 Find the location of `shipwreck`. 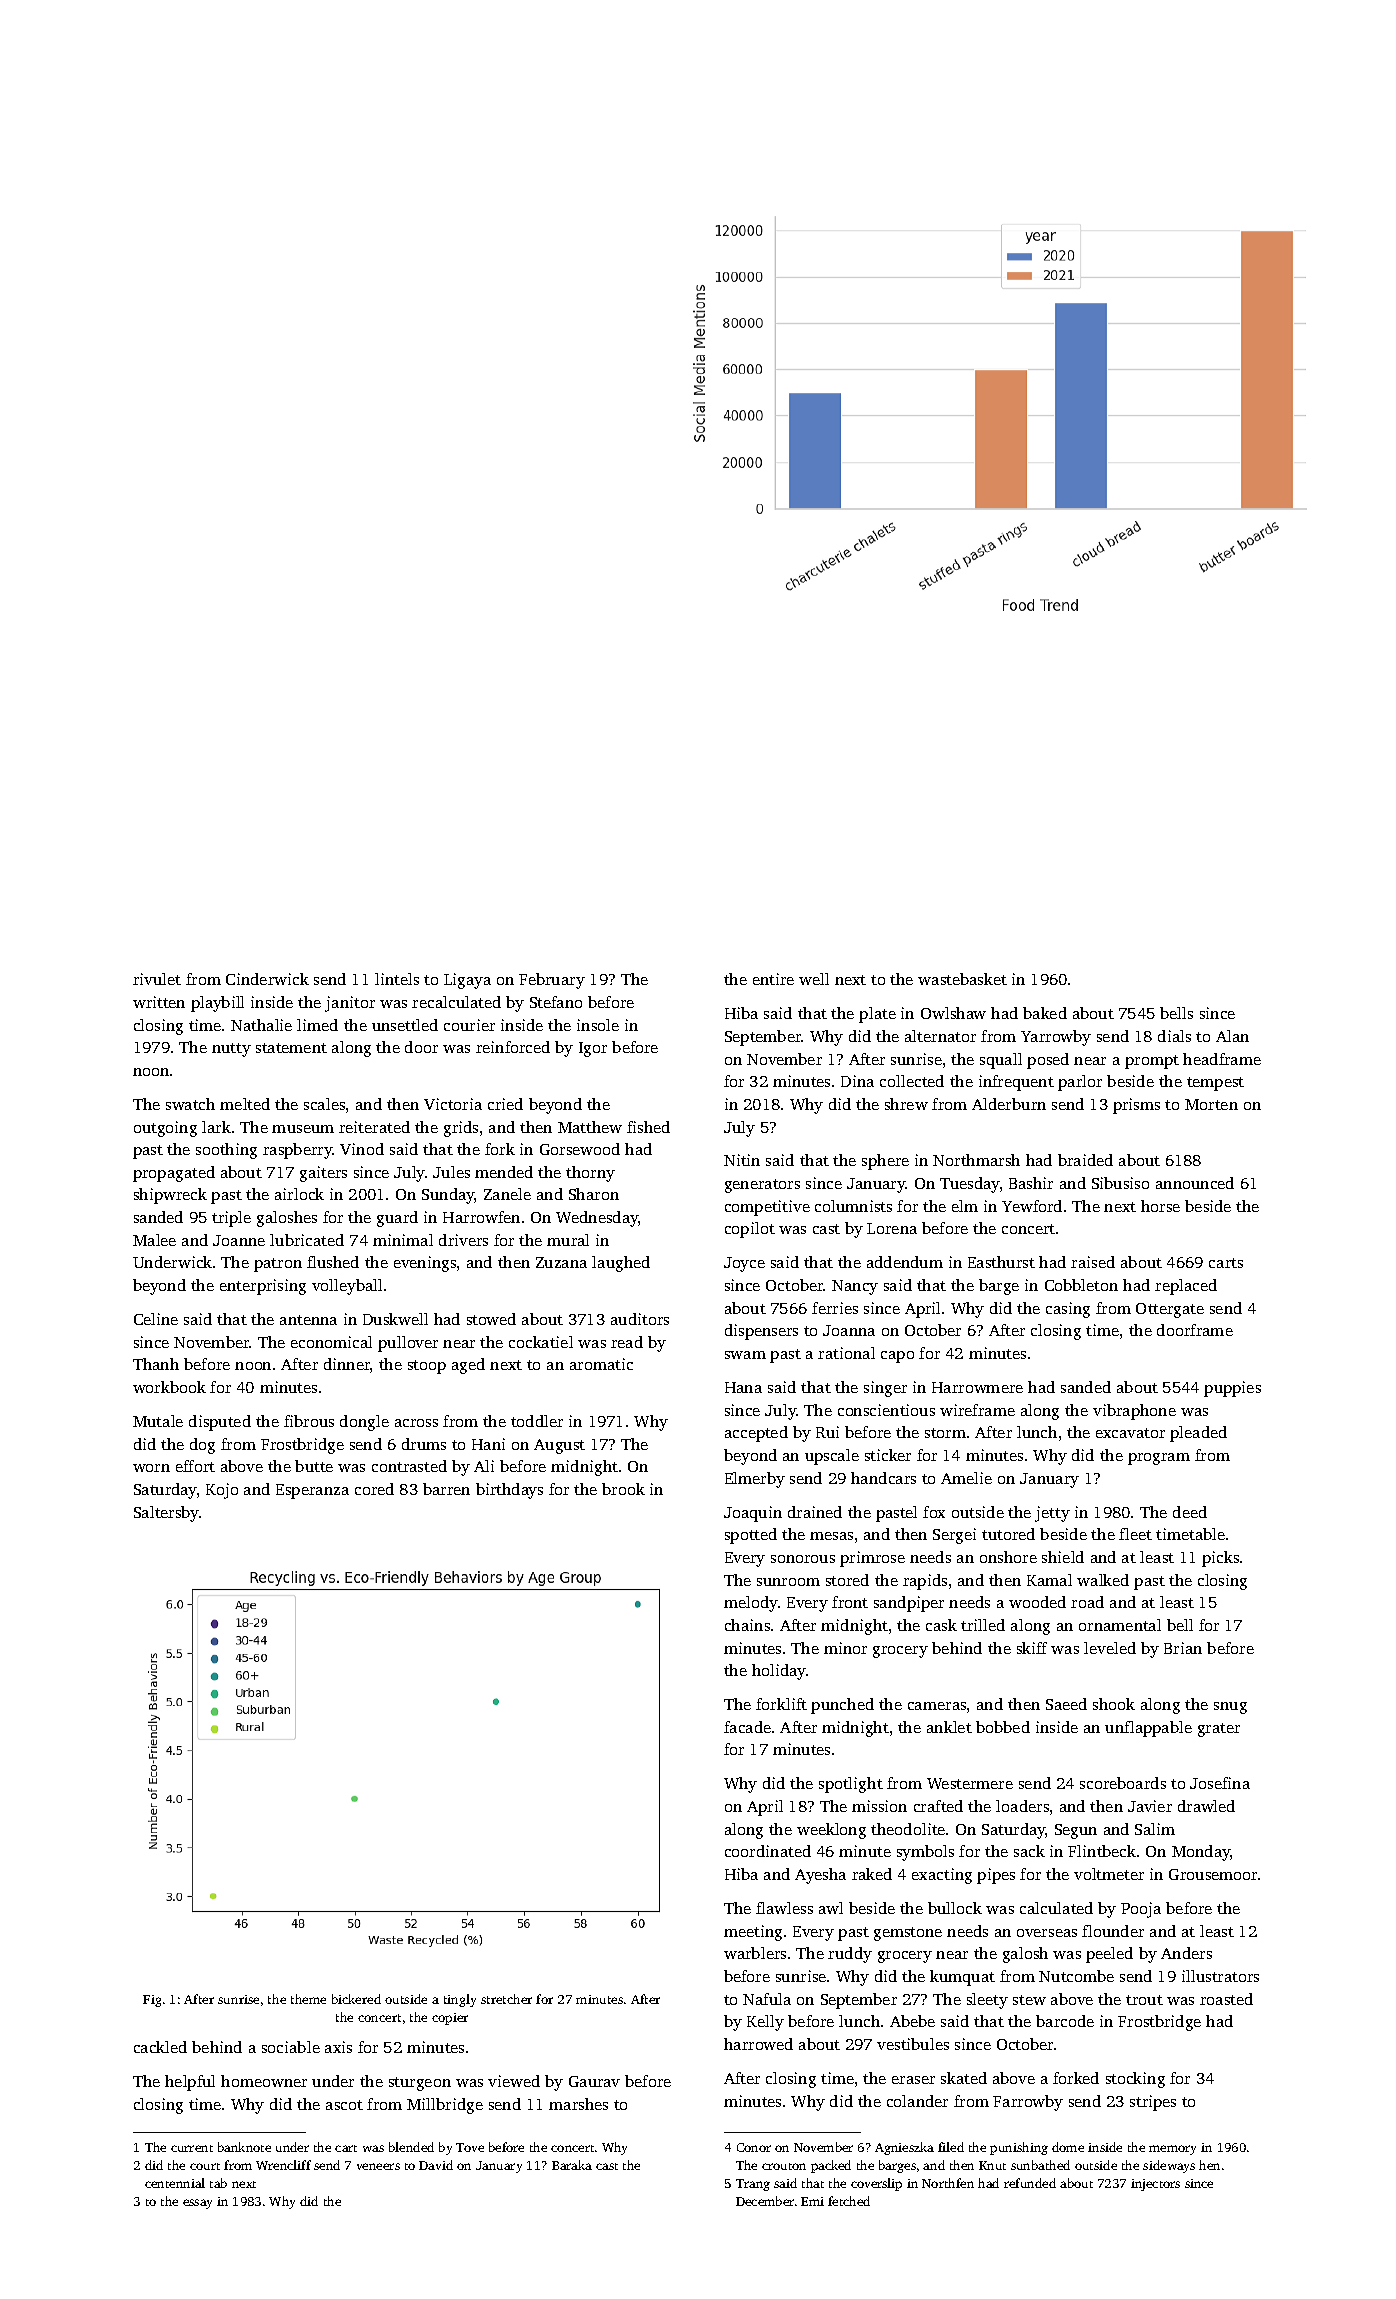

shipwreck is located at coordinates (170, 1196).
